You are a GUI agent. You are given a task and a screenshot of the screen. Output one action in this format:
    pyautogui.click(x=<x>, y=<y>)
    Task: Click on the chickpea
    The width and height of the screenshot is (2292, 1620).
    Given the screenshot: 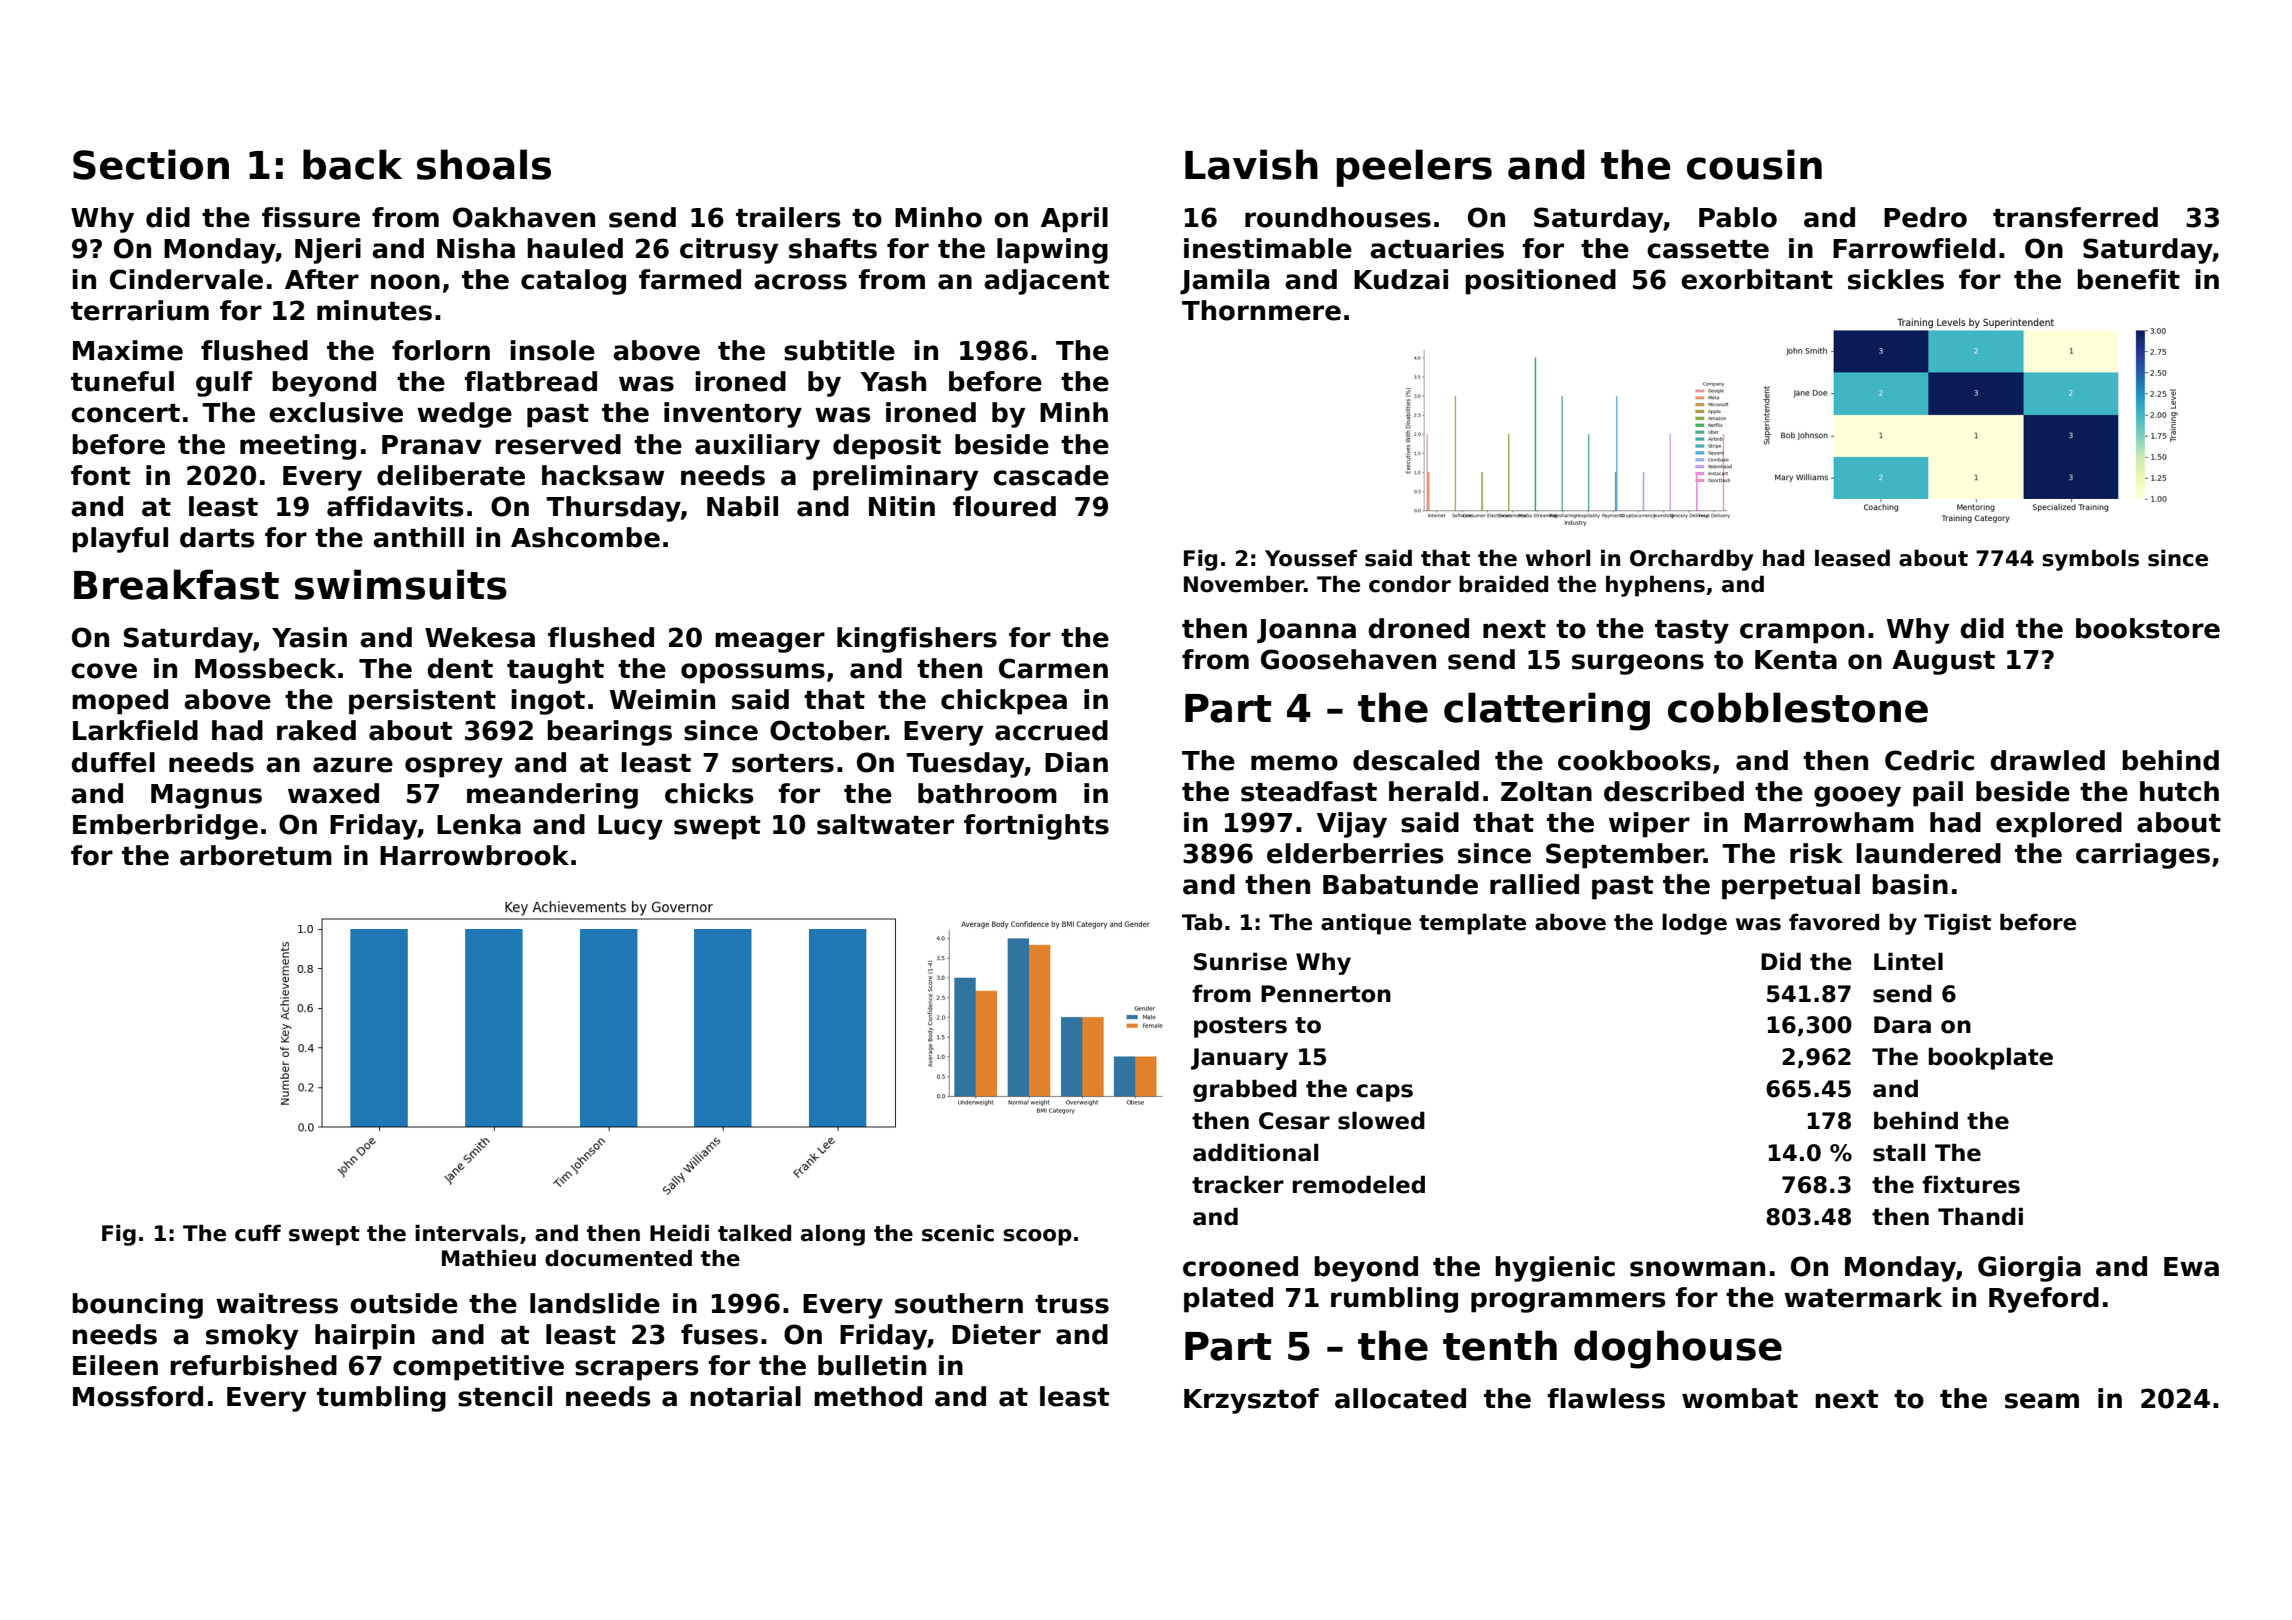 What is the action you would take?
    pyautogui.click(x=1004, y=702)
